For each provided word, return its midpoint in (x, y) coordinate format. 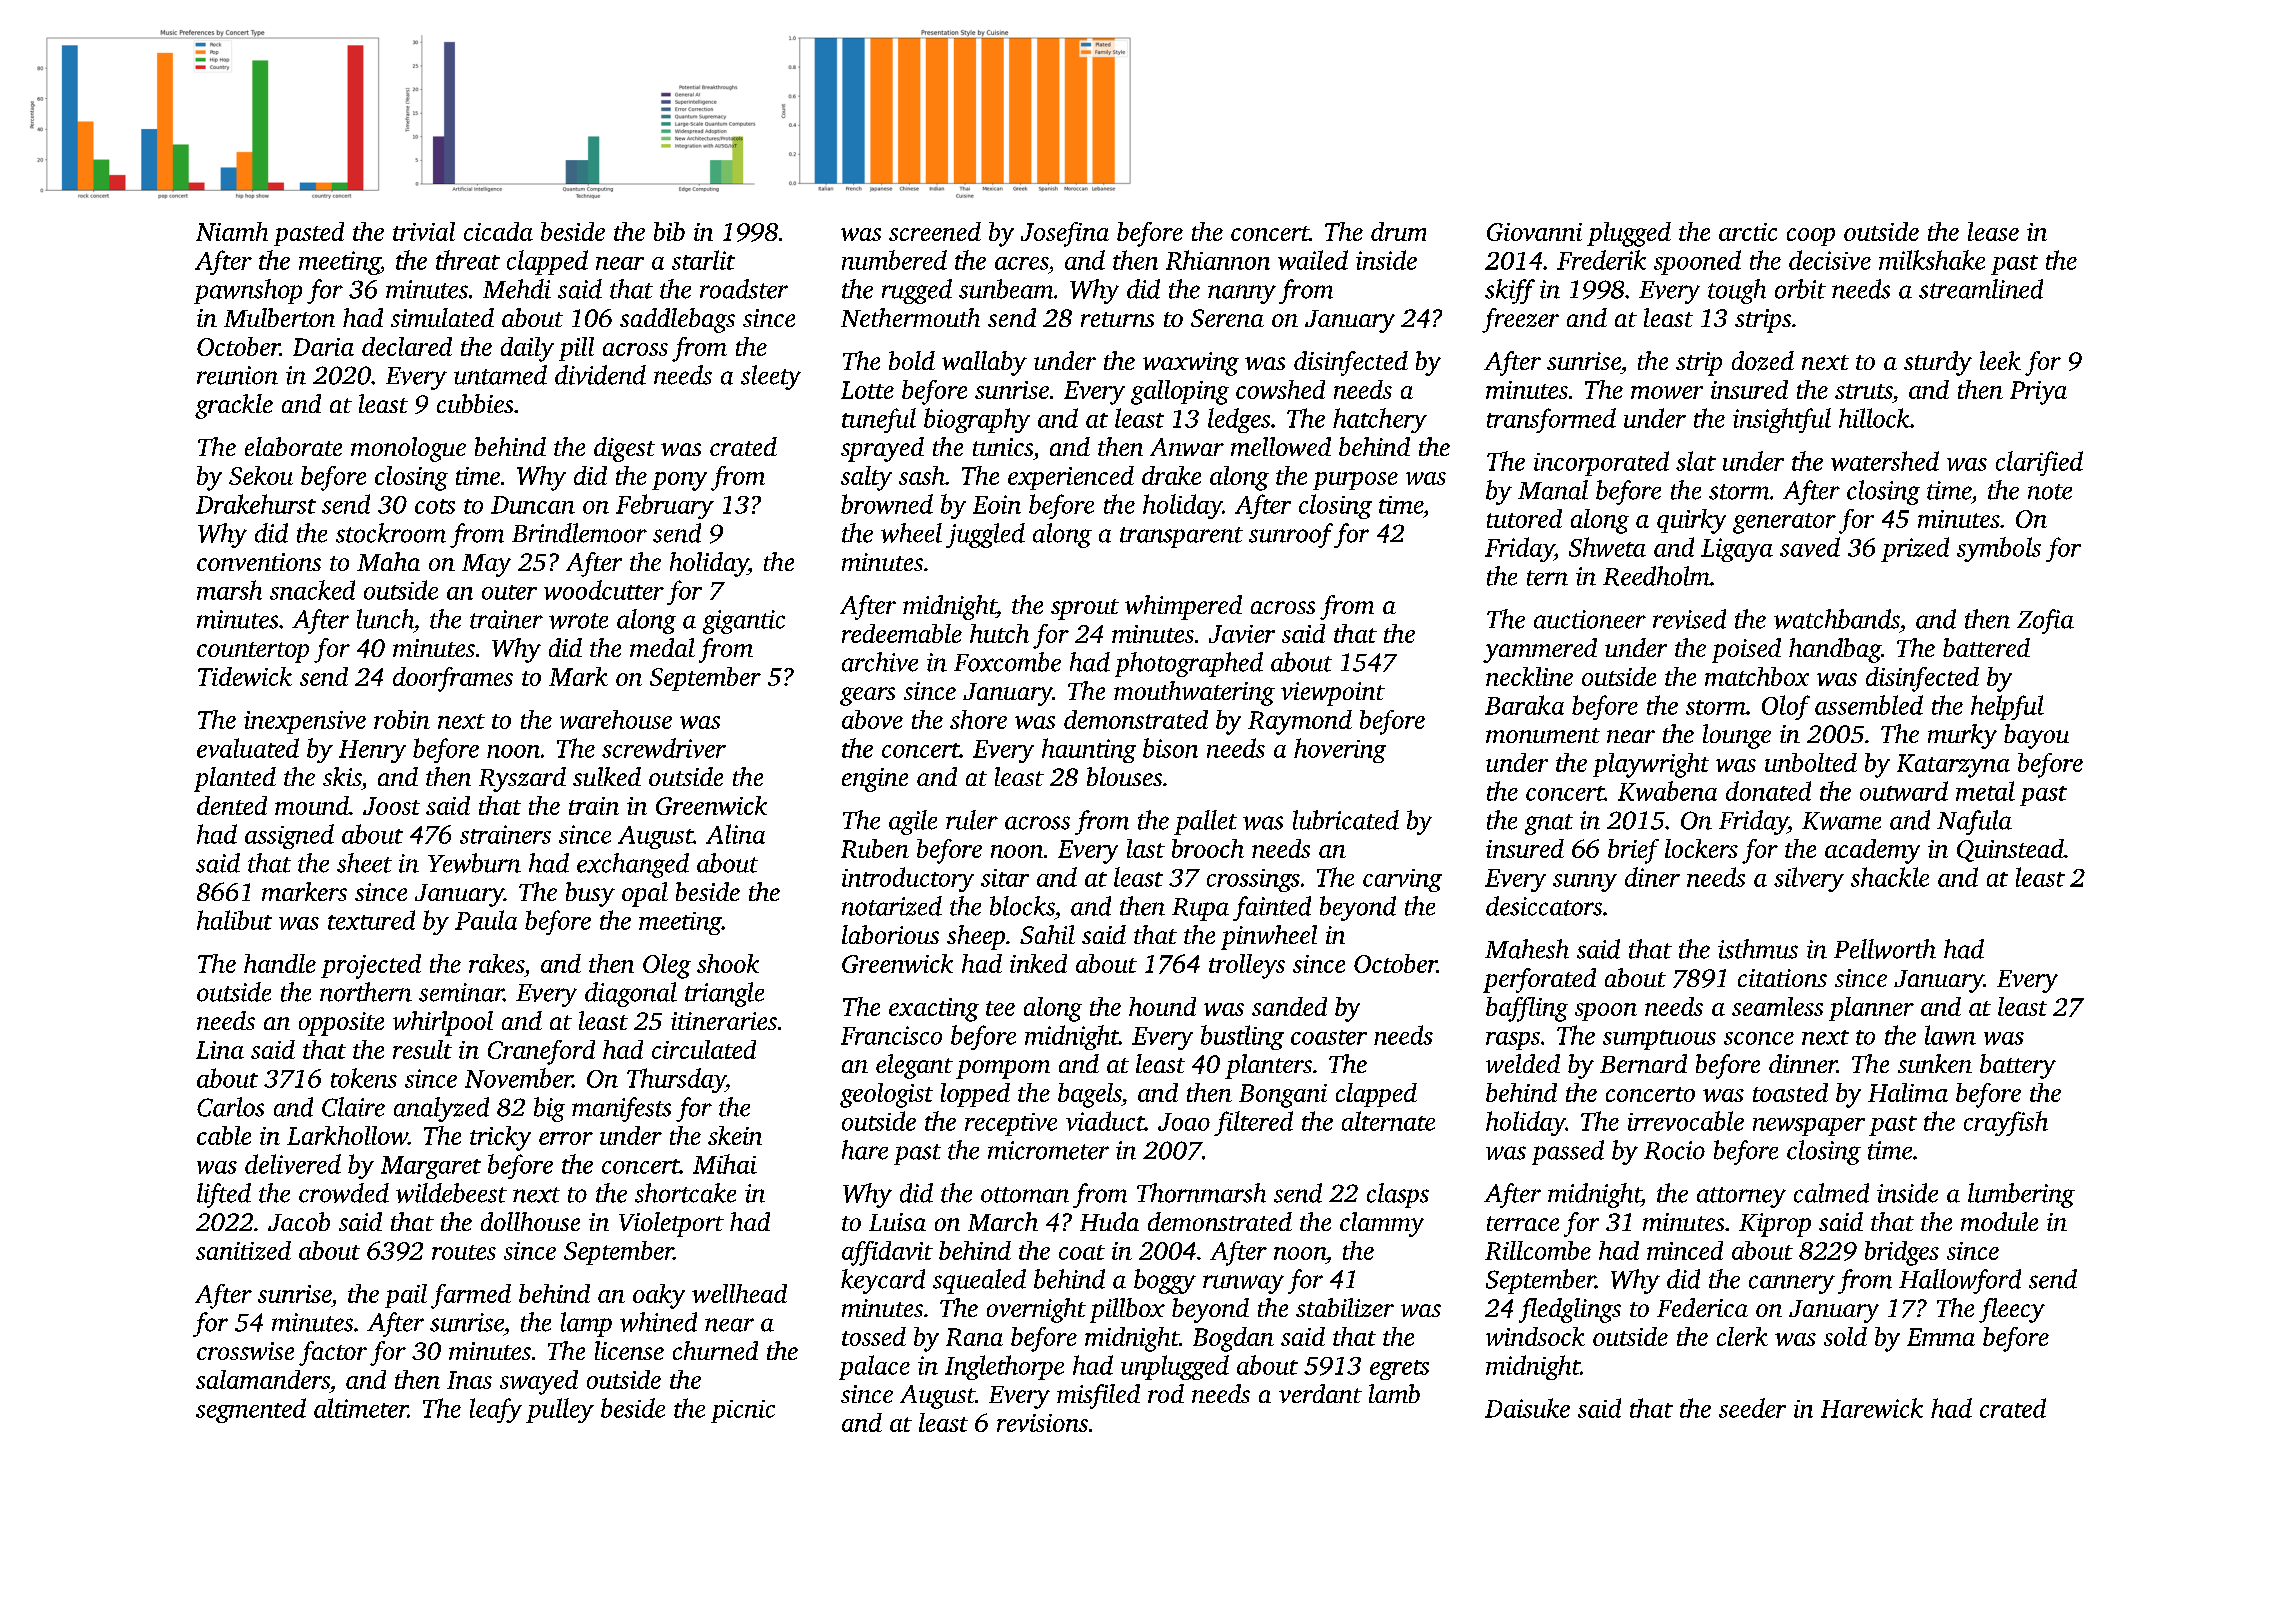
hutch (999, 633)
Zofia (2045, 621)
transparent (1181, 537)
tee (1000, 1008)
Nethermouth (910, 317)
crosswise (245, 1351)
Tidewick (245, 676)
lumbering (2021, 1195)
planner (1871, 1009)
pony (679, 481)
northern (366, 992)
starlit (703, 260)
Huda (1109, 1221)
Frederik (1601, 260)
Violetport (671, 1224)
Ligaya (1737, 550)
